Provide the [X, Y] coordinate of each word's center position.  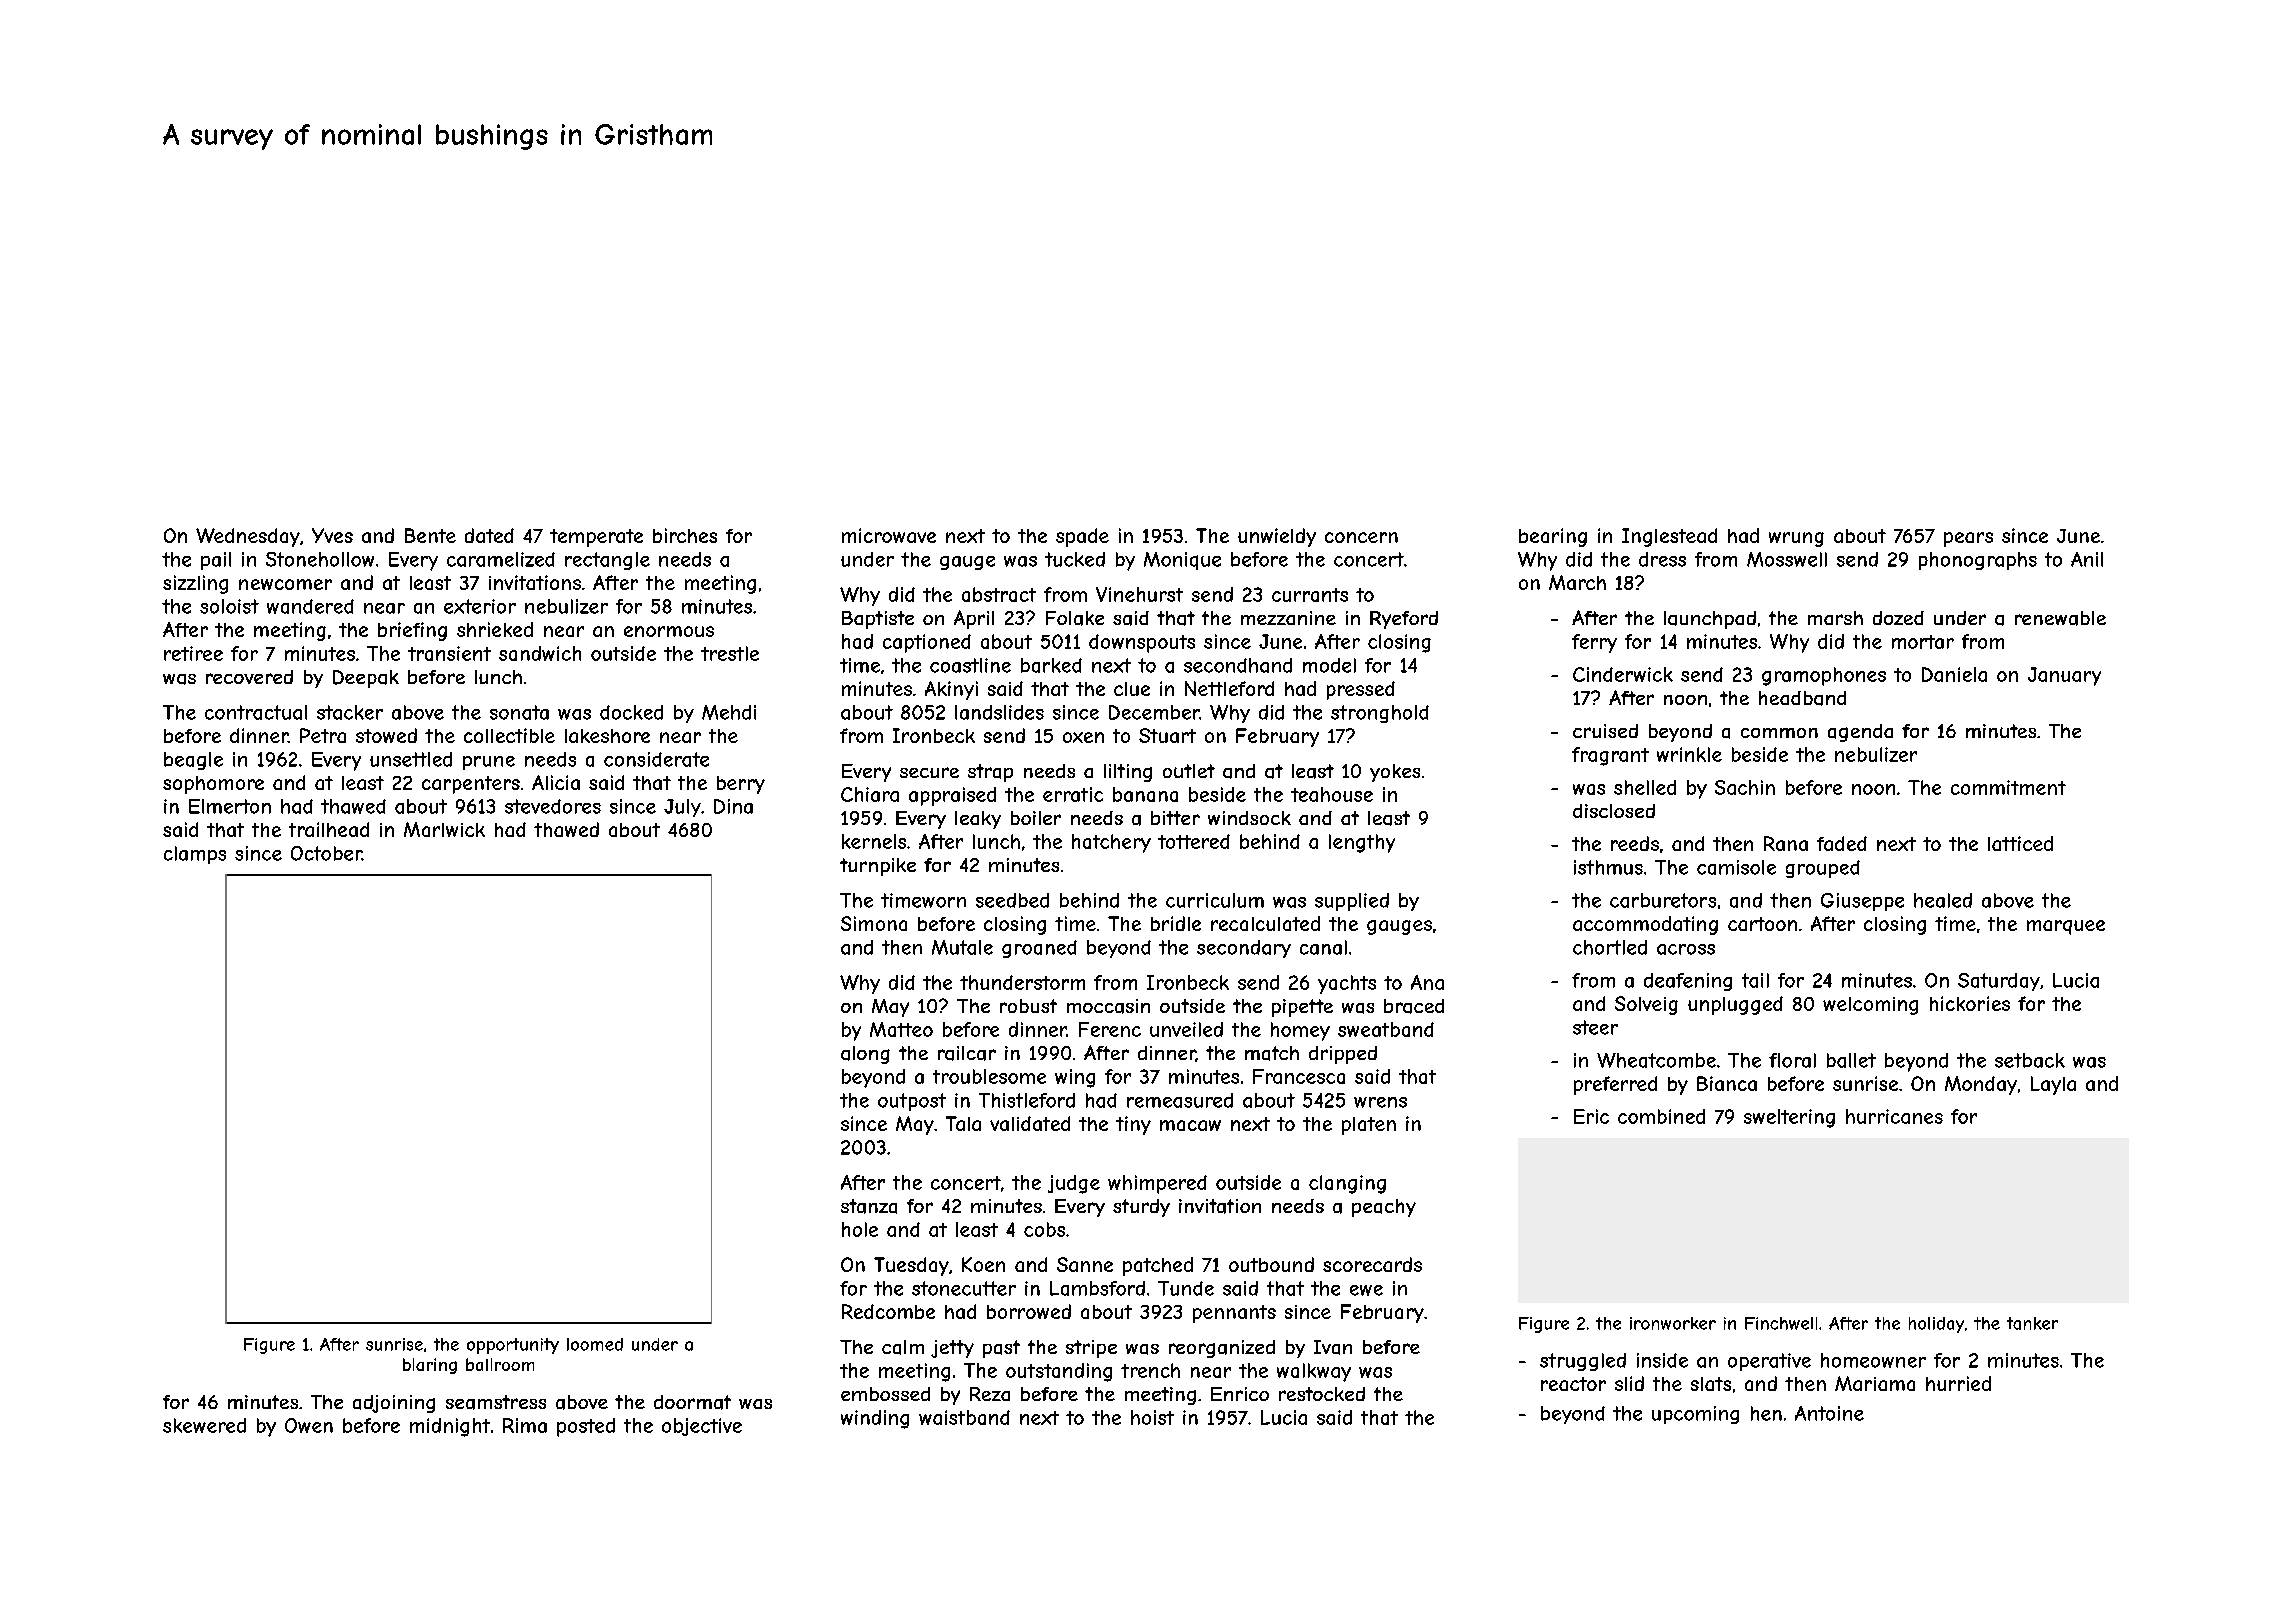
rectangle [607, 561]
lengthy [1362, 843]
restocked [1322, 1394]
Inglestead [1669, 537]
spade [1082, 537]
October [326, 853]
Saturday [1999, 982]
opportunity [513, 1346]
